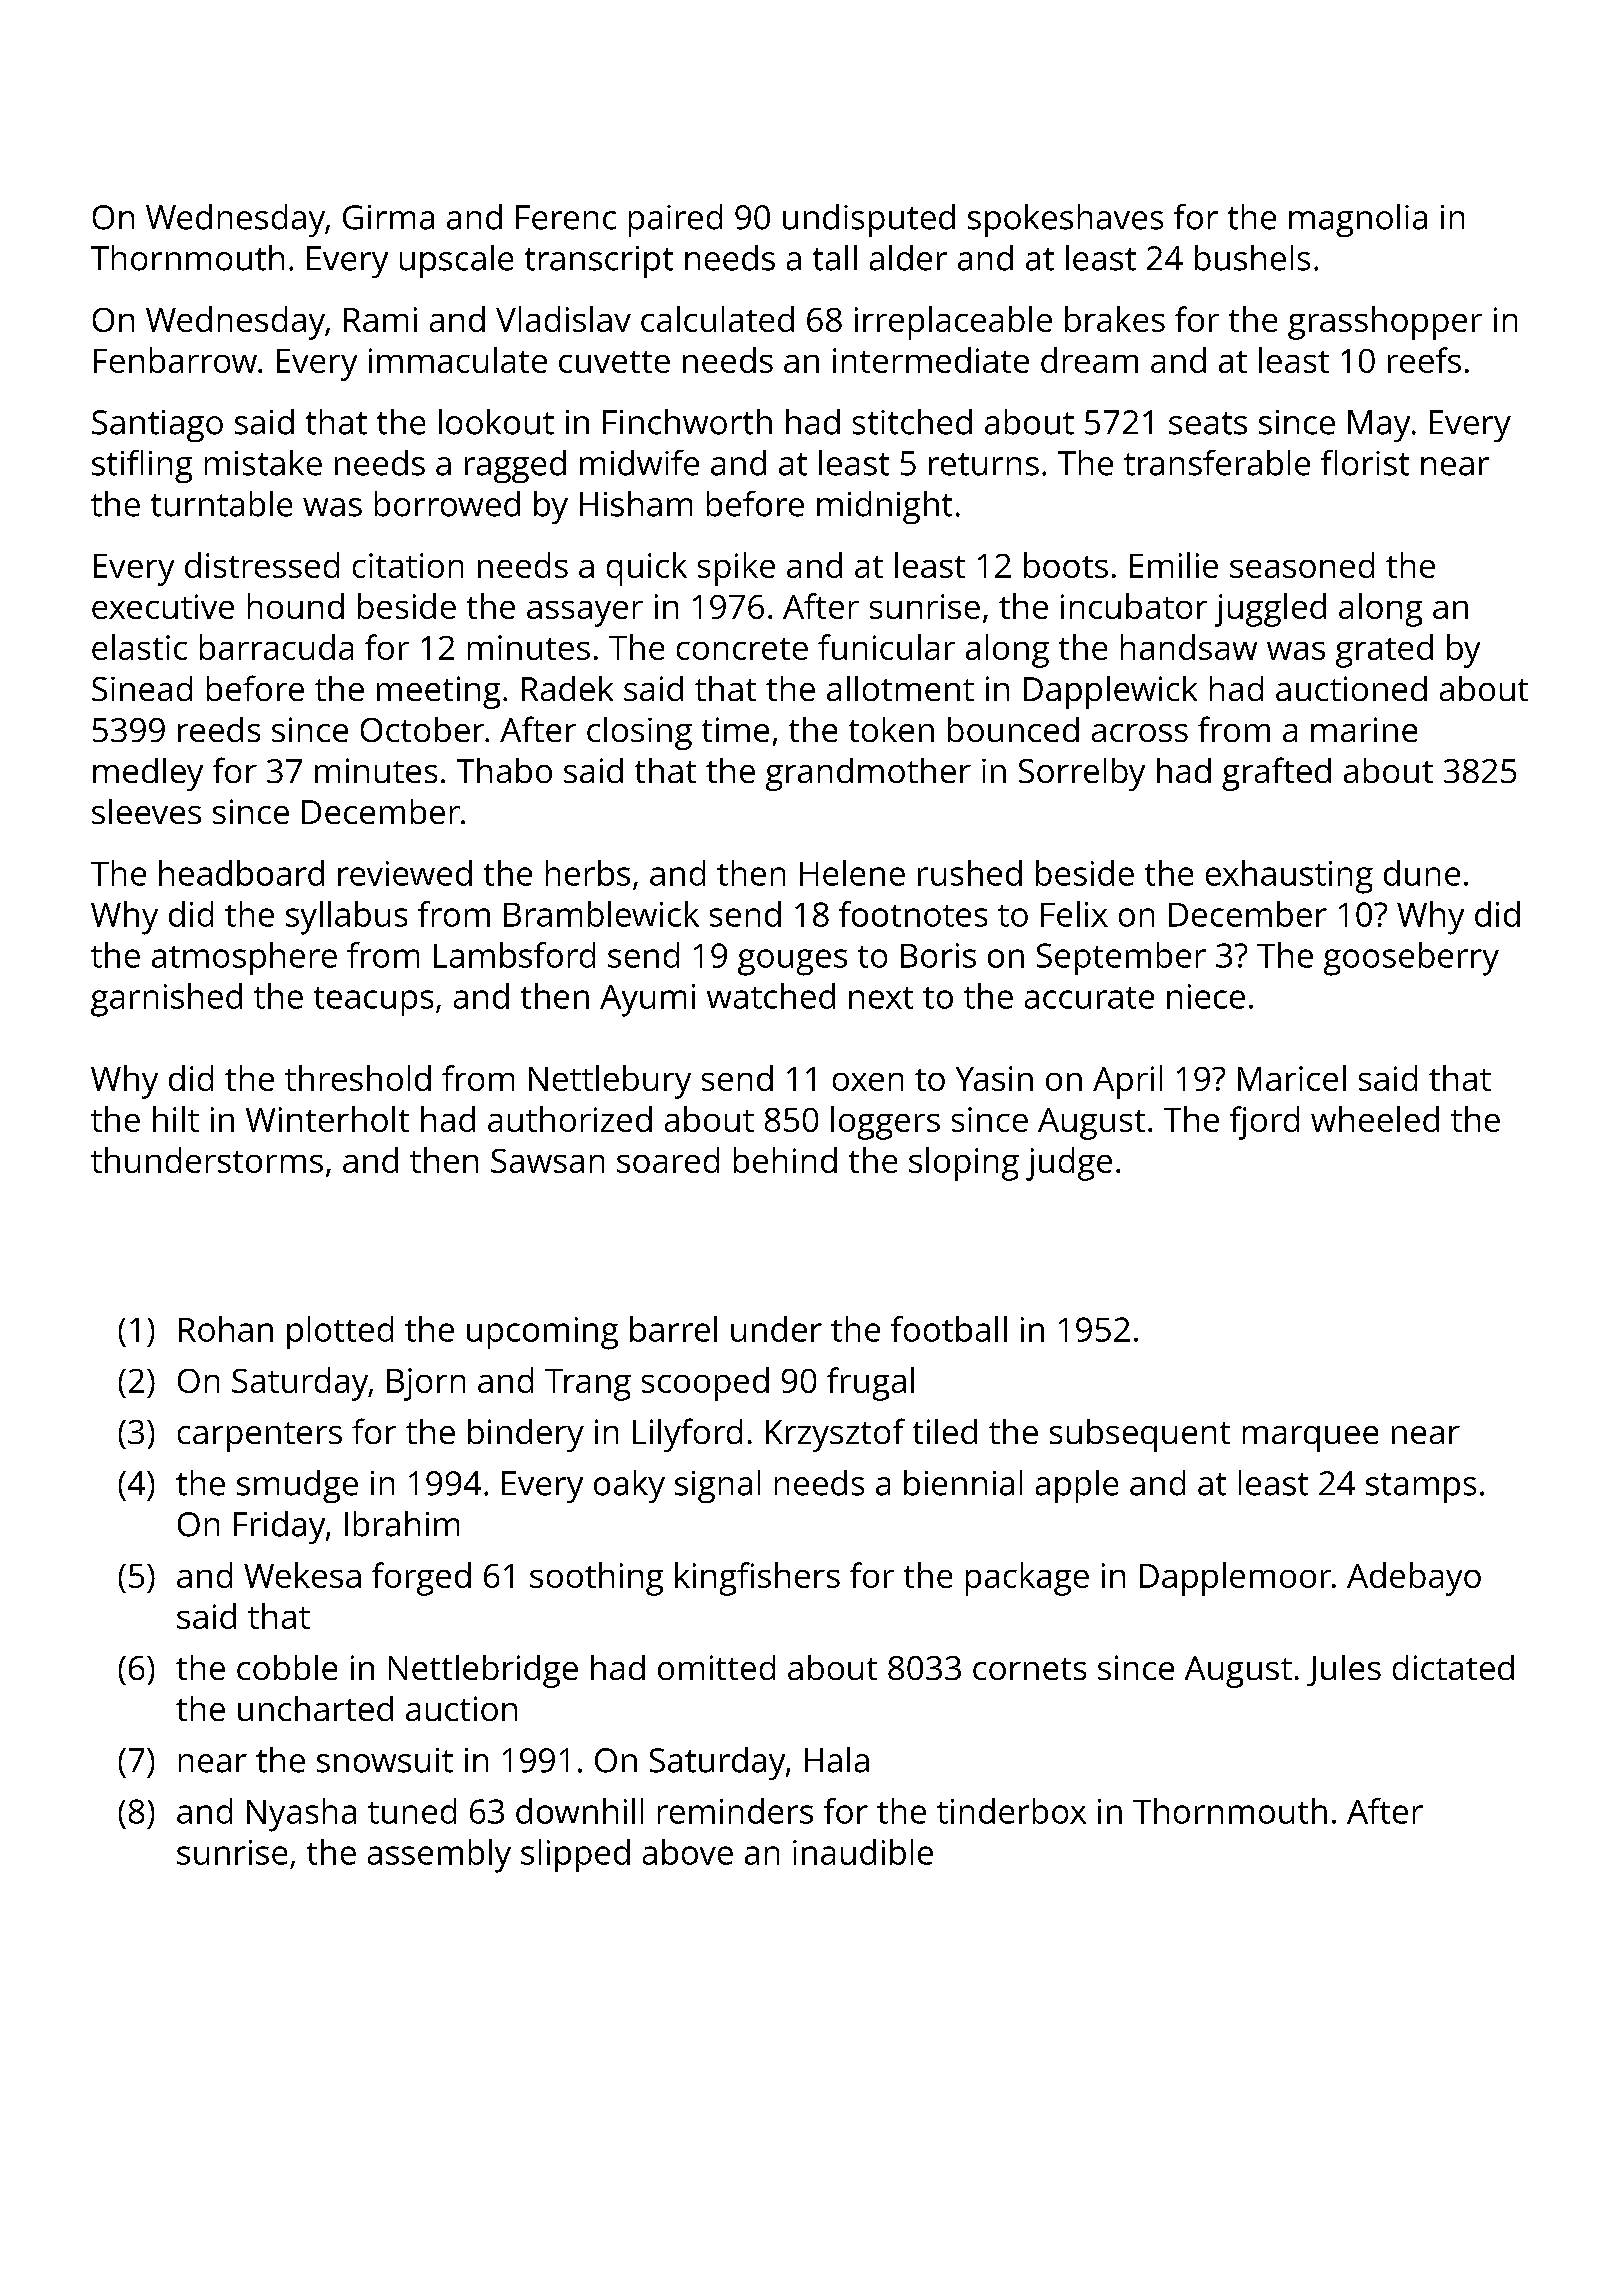  What do you see at coordinates (863, 1852) in the image?
I see `inaudible` at bounding box center [863, 1852].
